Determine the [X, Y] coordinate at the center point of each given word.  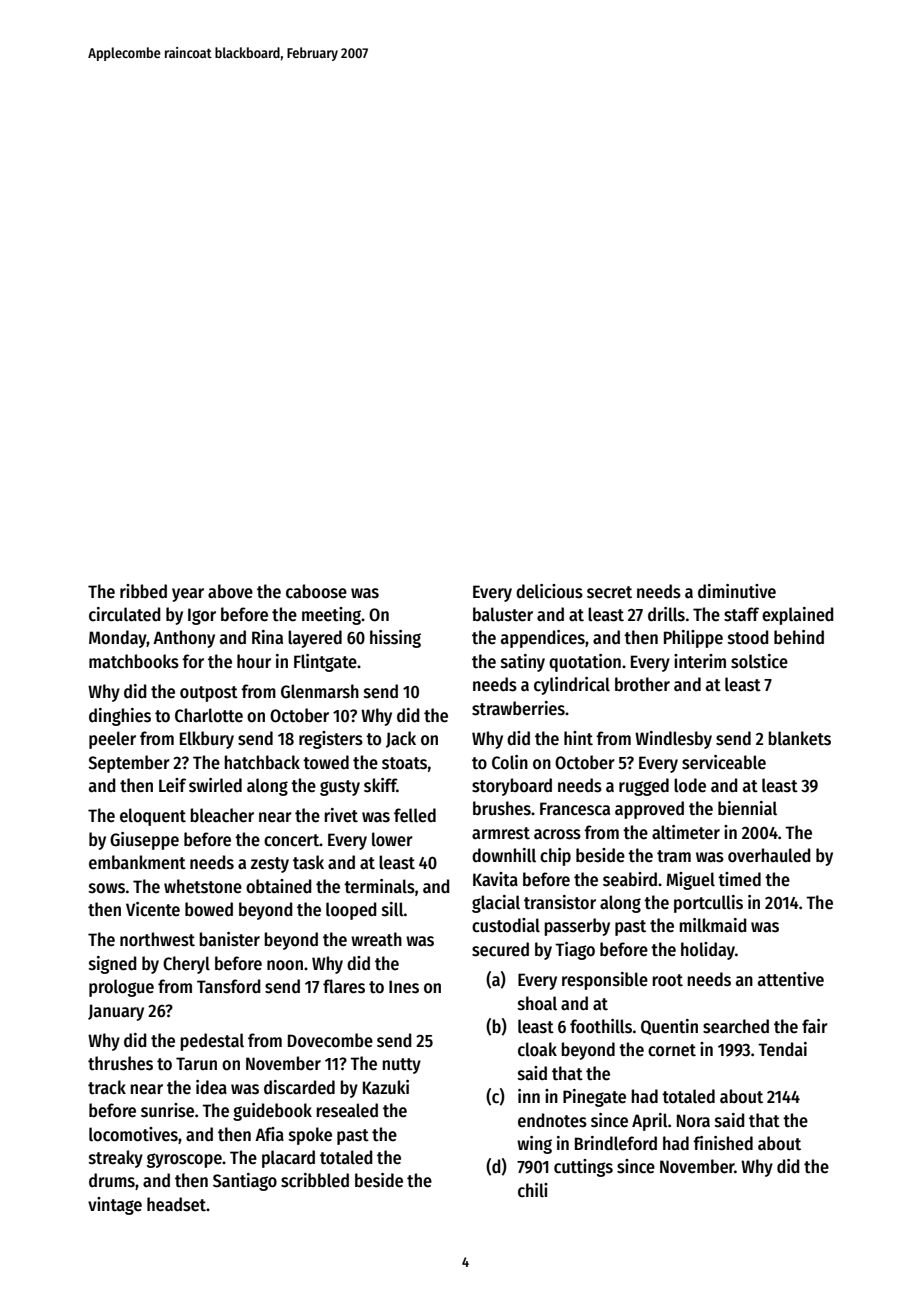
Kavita [495, 879]
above [230, 591]
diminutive [737, 591]
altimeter [686, 832]
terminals [379, 886]
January [116, 1012]
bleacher [222, 815]
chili [533, 1190]
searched [736, 1026]
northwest [157, 939]
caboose [316, 591]
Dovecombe [330, 1040]
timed [739, 879]
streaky [116, 1159]
